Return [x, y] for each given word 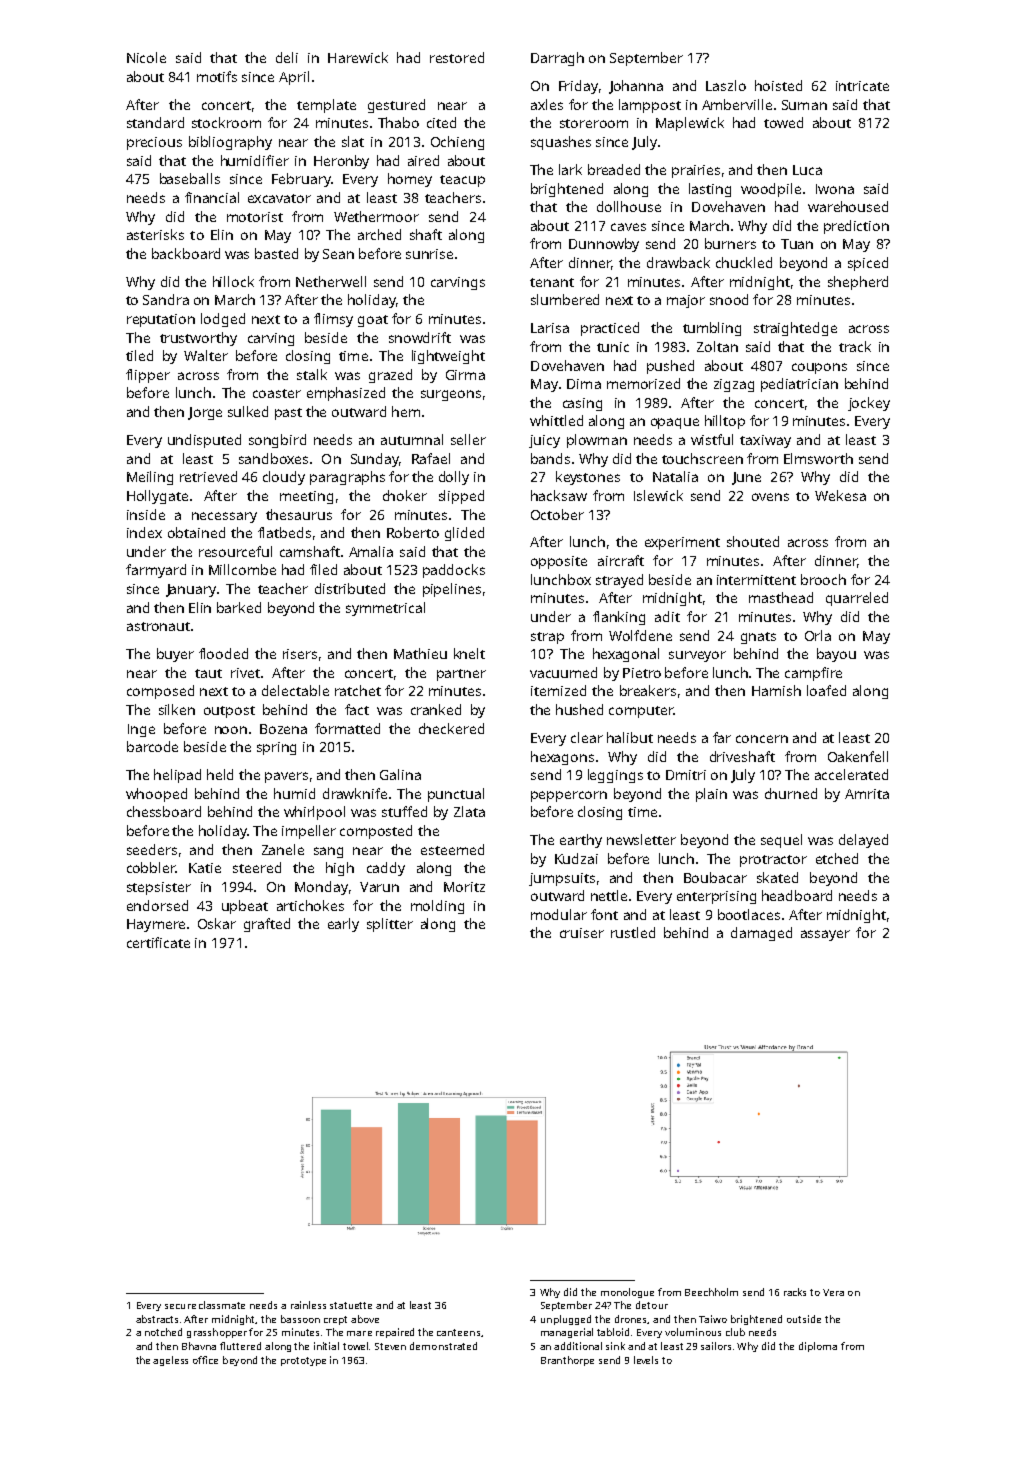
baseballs [190, 178]
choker [405, 495]
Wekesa [840, 495]
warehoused [848, 206]
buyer [175, 655]
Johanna [636, 87]
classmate [222, 1305]
